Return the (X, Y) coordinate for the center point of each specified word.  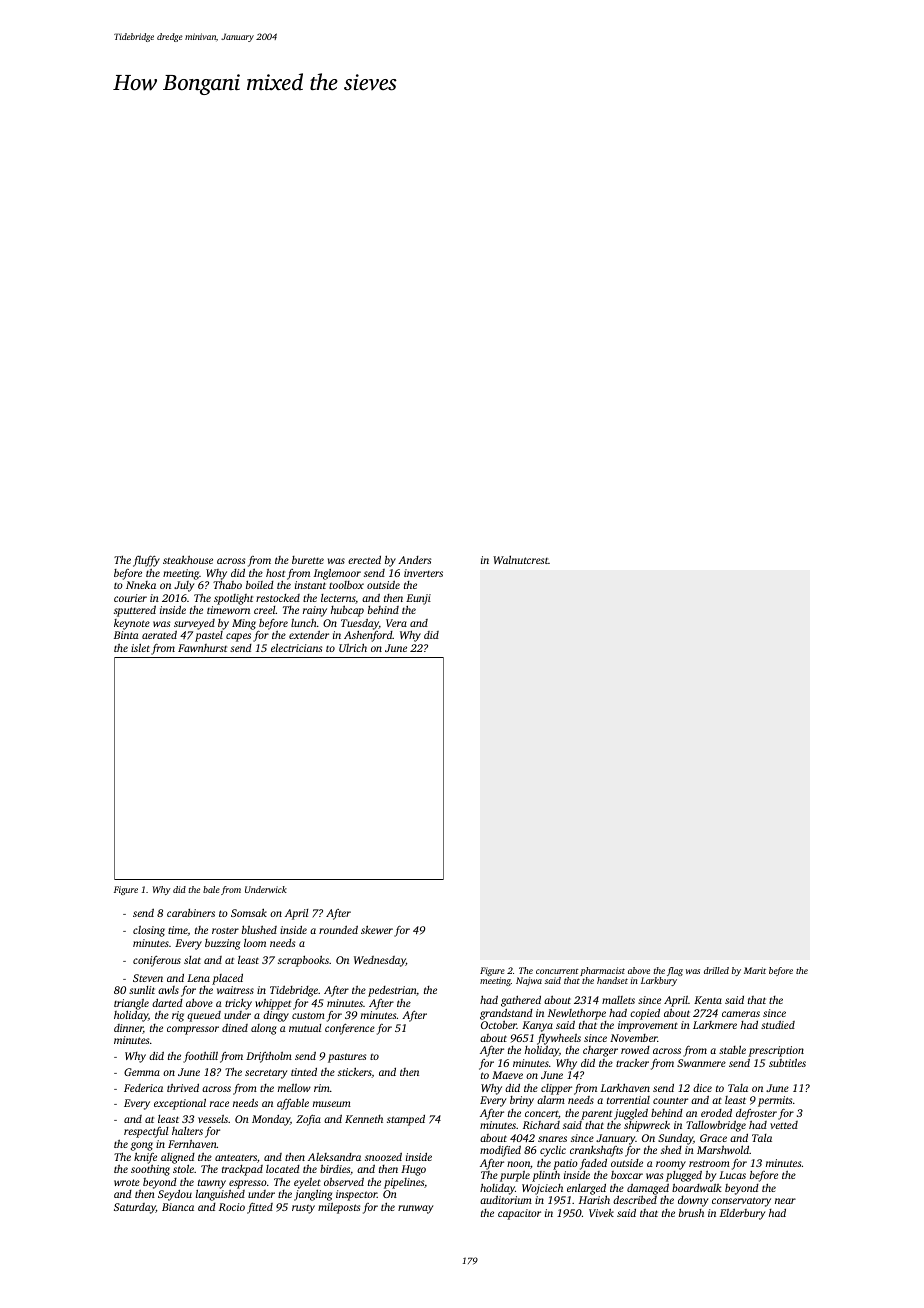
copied (645, 1014)
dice (702, 1088)
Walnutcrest (521, 560)
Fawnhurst (202, 648)
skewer (377, 929)
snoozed (383, 1156)
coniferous (157, 961)
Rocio (232, 1207)
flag (675, 971)
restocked (278, 598)
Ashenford (368, 636)
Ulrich (353, 648)
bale (211, 889)
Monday (271, 1120)
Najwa (529, 981)
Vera (396, 623)
